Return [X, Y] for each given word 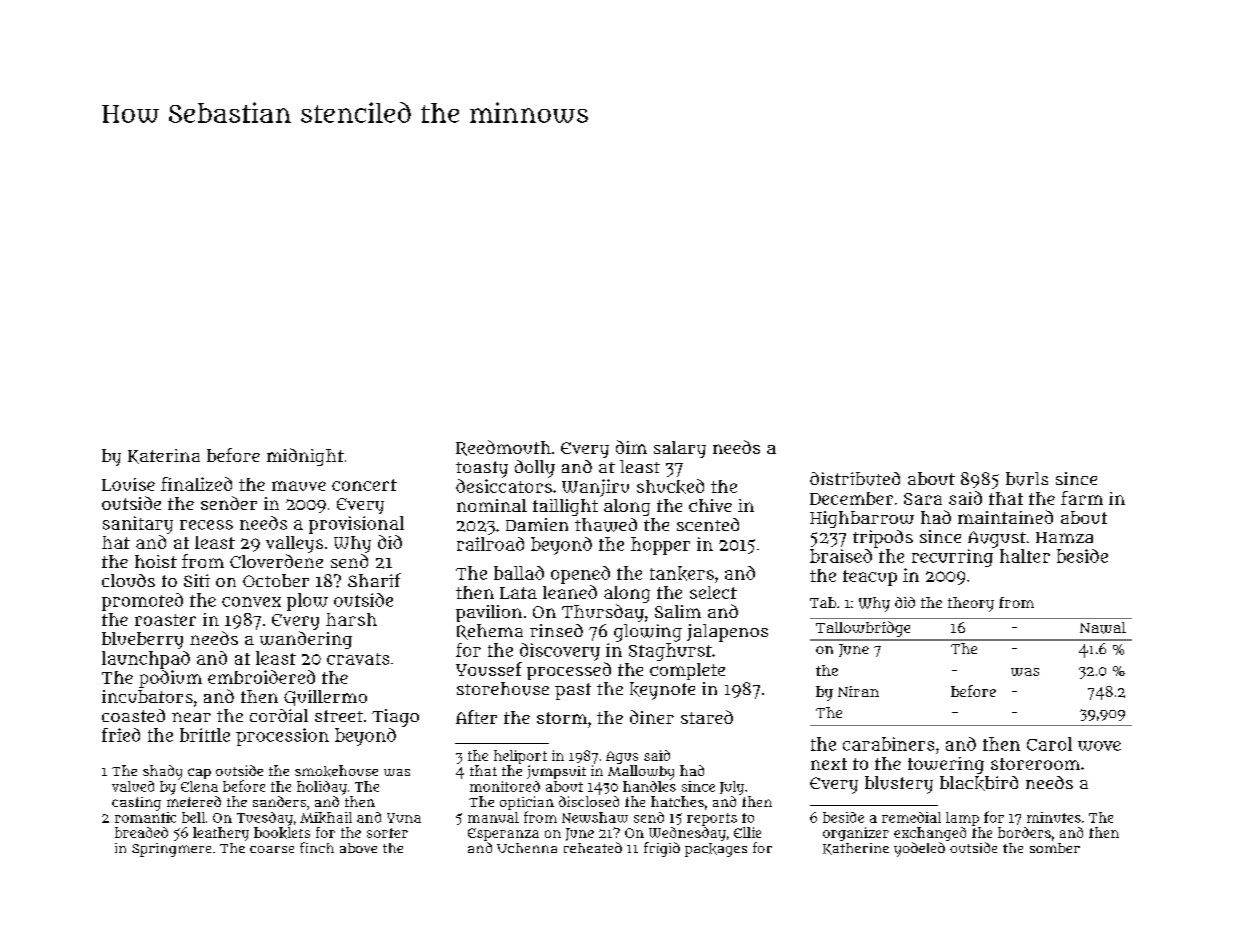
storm [562, 718]
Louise [128, 484]
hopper [660, 546]
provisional [356, 525]
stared [707, 717]
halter [1025, 556]
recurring [952, 558]
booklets [282, 833]
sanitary [138, 525]
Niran [858, 691]
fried [121, 735]
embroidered [261, 677]
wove [1099, 746]
